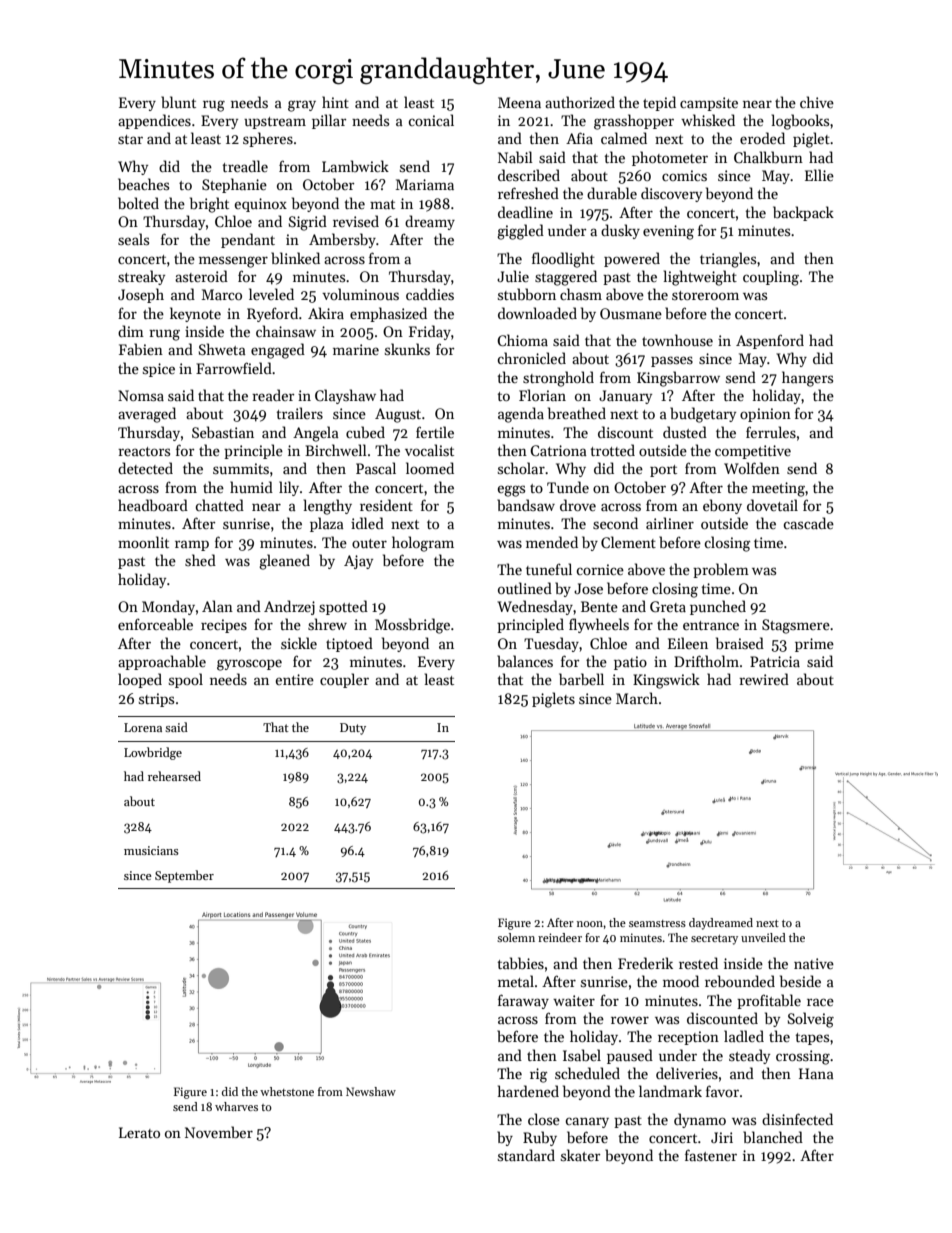 The height and width of the page is (1233, 952). Describe the element at coordinates (526, 1155) in the page. I see `standard` at that location.
